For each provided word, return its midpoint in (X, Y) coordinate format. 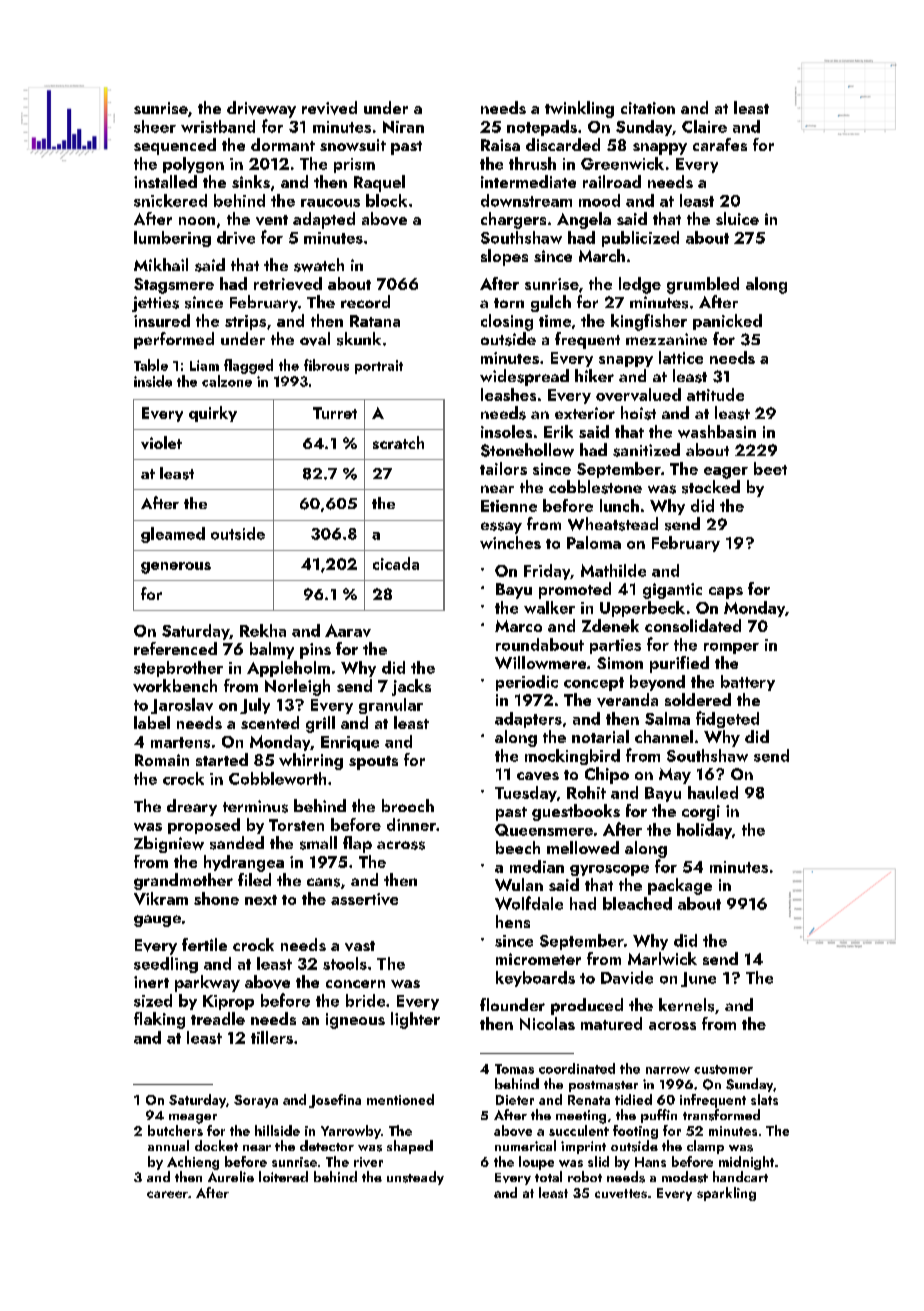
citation (648, 108)
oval (315, 339)
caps (726, 593)
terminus (255, 806)
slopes (504, 257)
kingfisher (649, 322)
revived (329, 108)
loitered (283, 1176)
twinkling (579, 109)
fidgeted (727, 719)
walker (549, 607)
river (368, 1162)
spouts (373, 763)
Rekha (263, 630)
